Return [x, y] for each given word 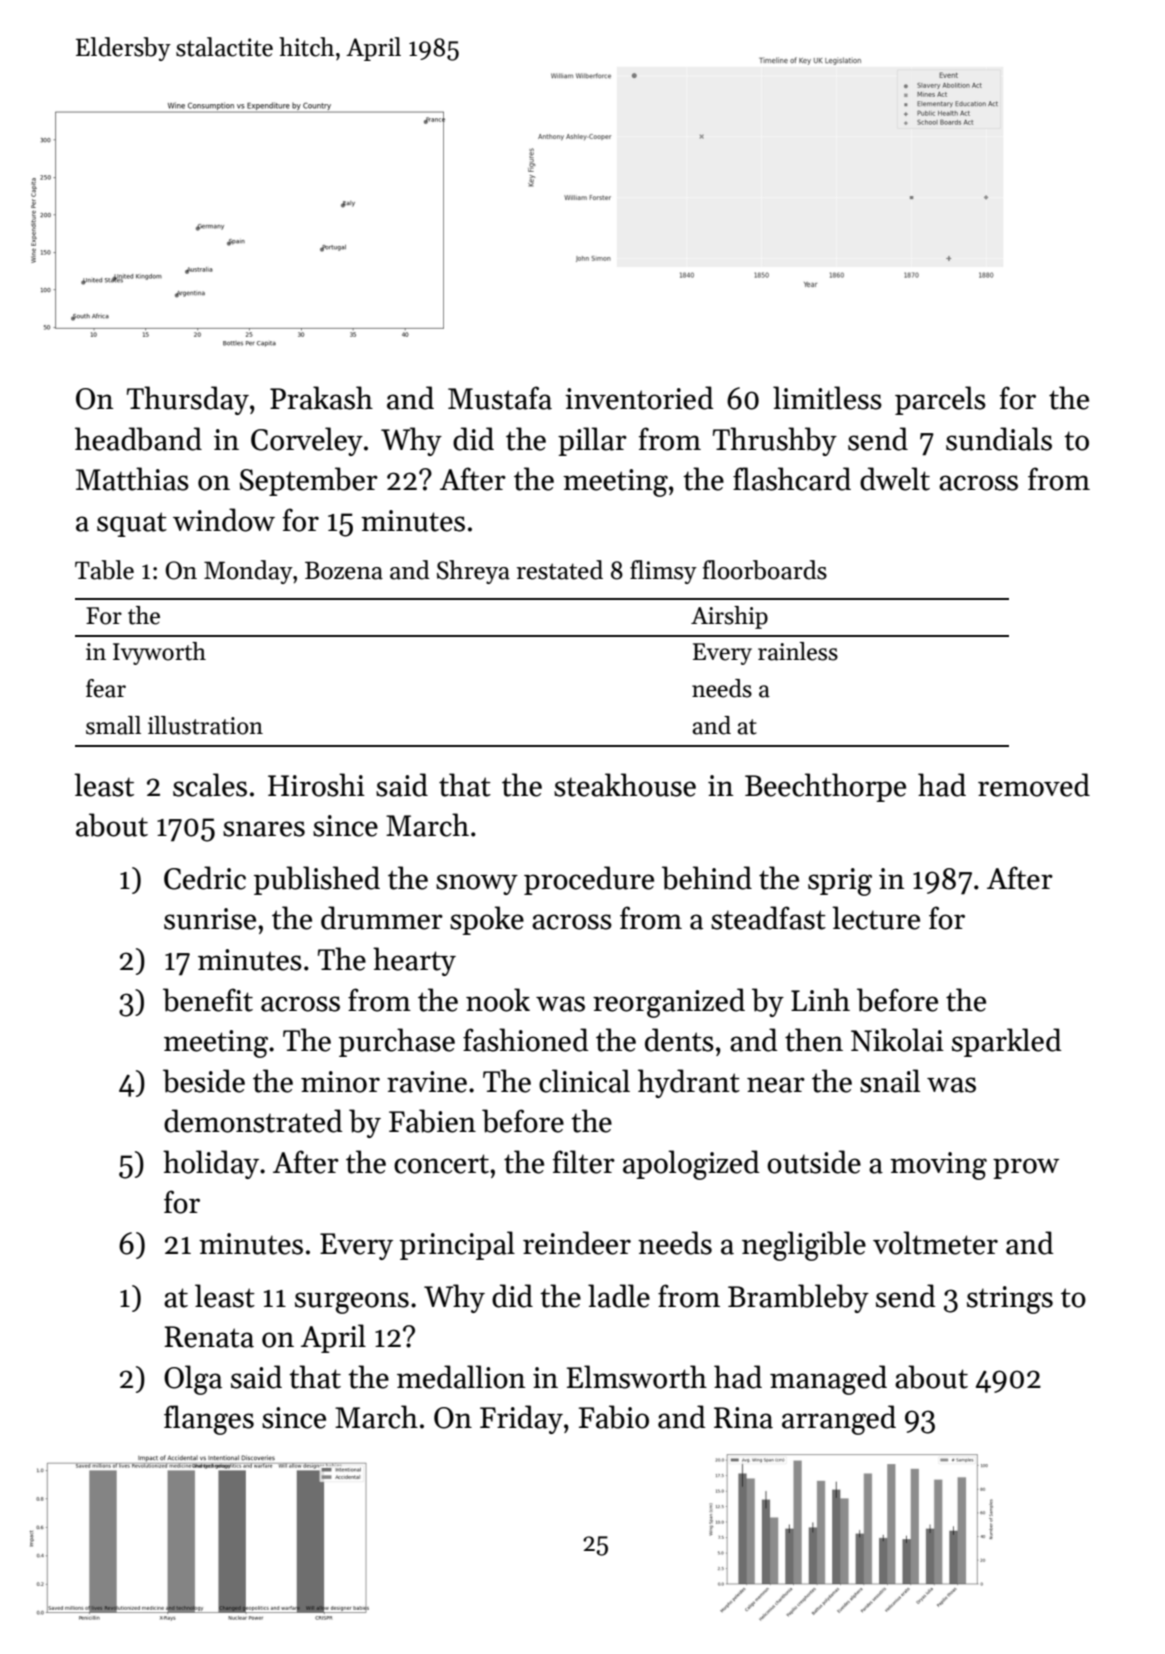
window [224, 520]
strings [1010, 1300]
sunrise [210, 919]
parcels [940, 400]
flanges [209, 1420]
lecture [876, 918]
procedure [589, 880]
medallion [461, 1377]
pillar [592, 441]
